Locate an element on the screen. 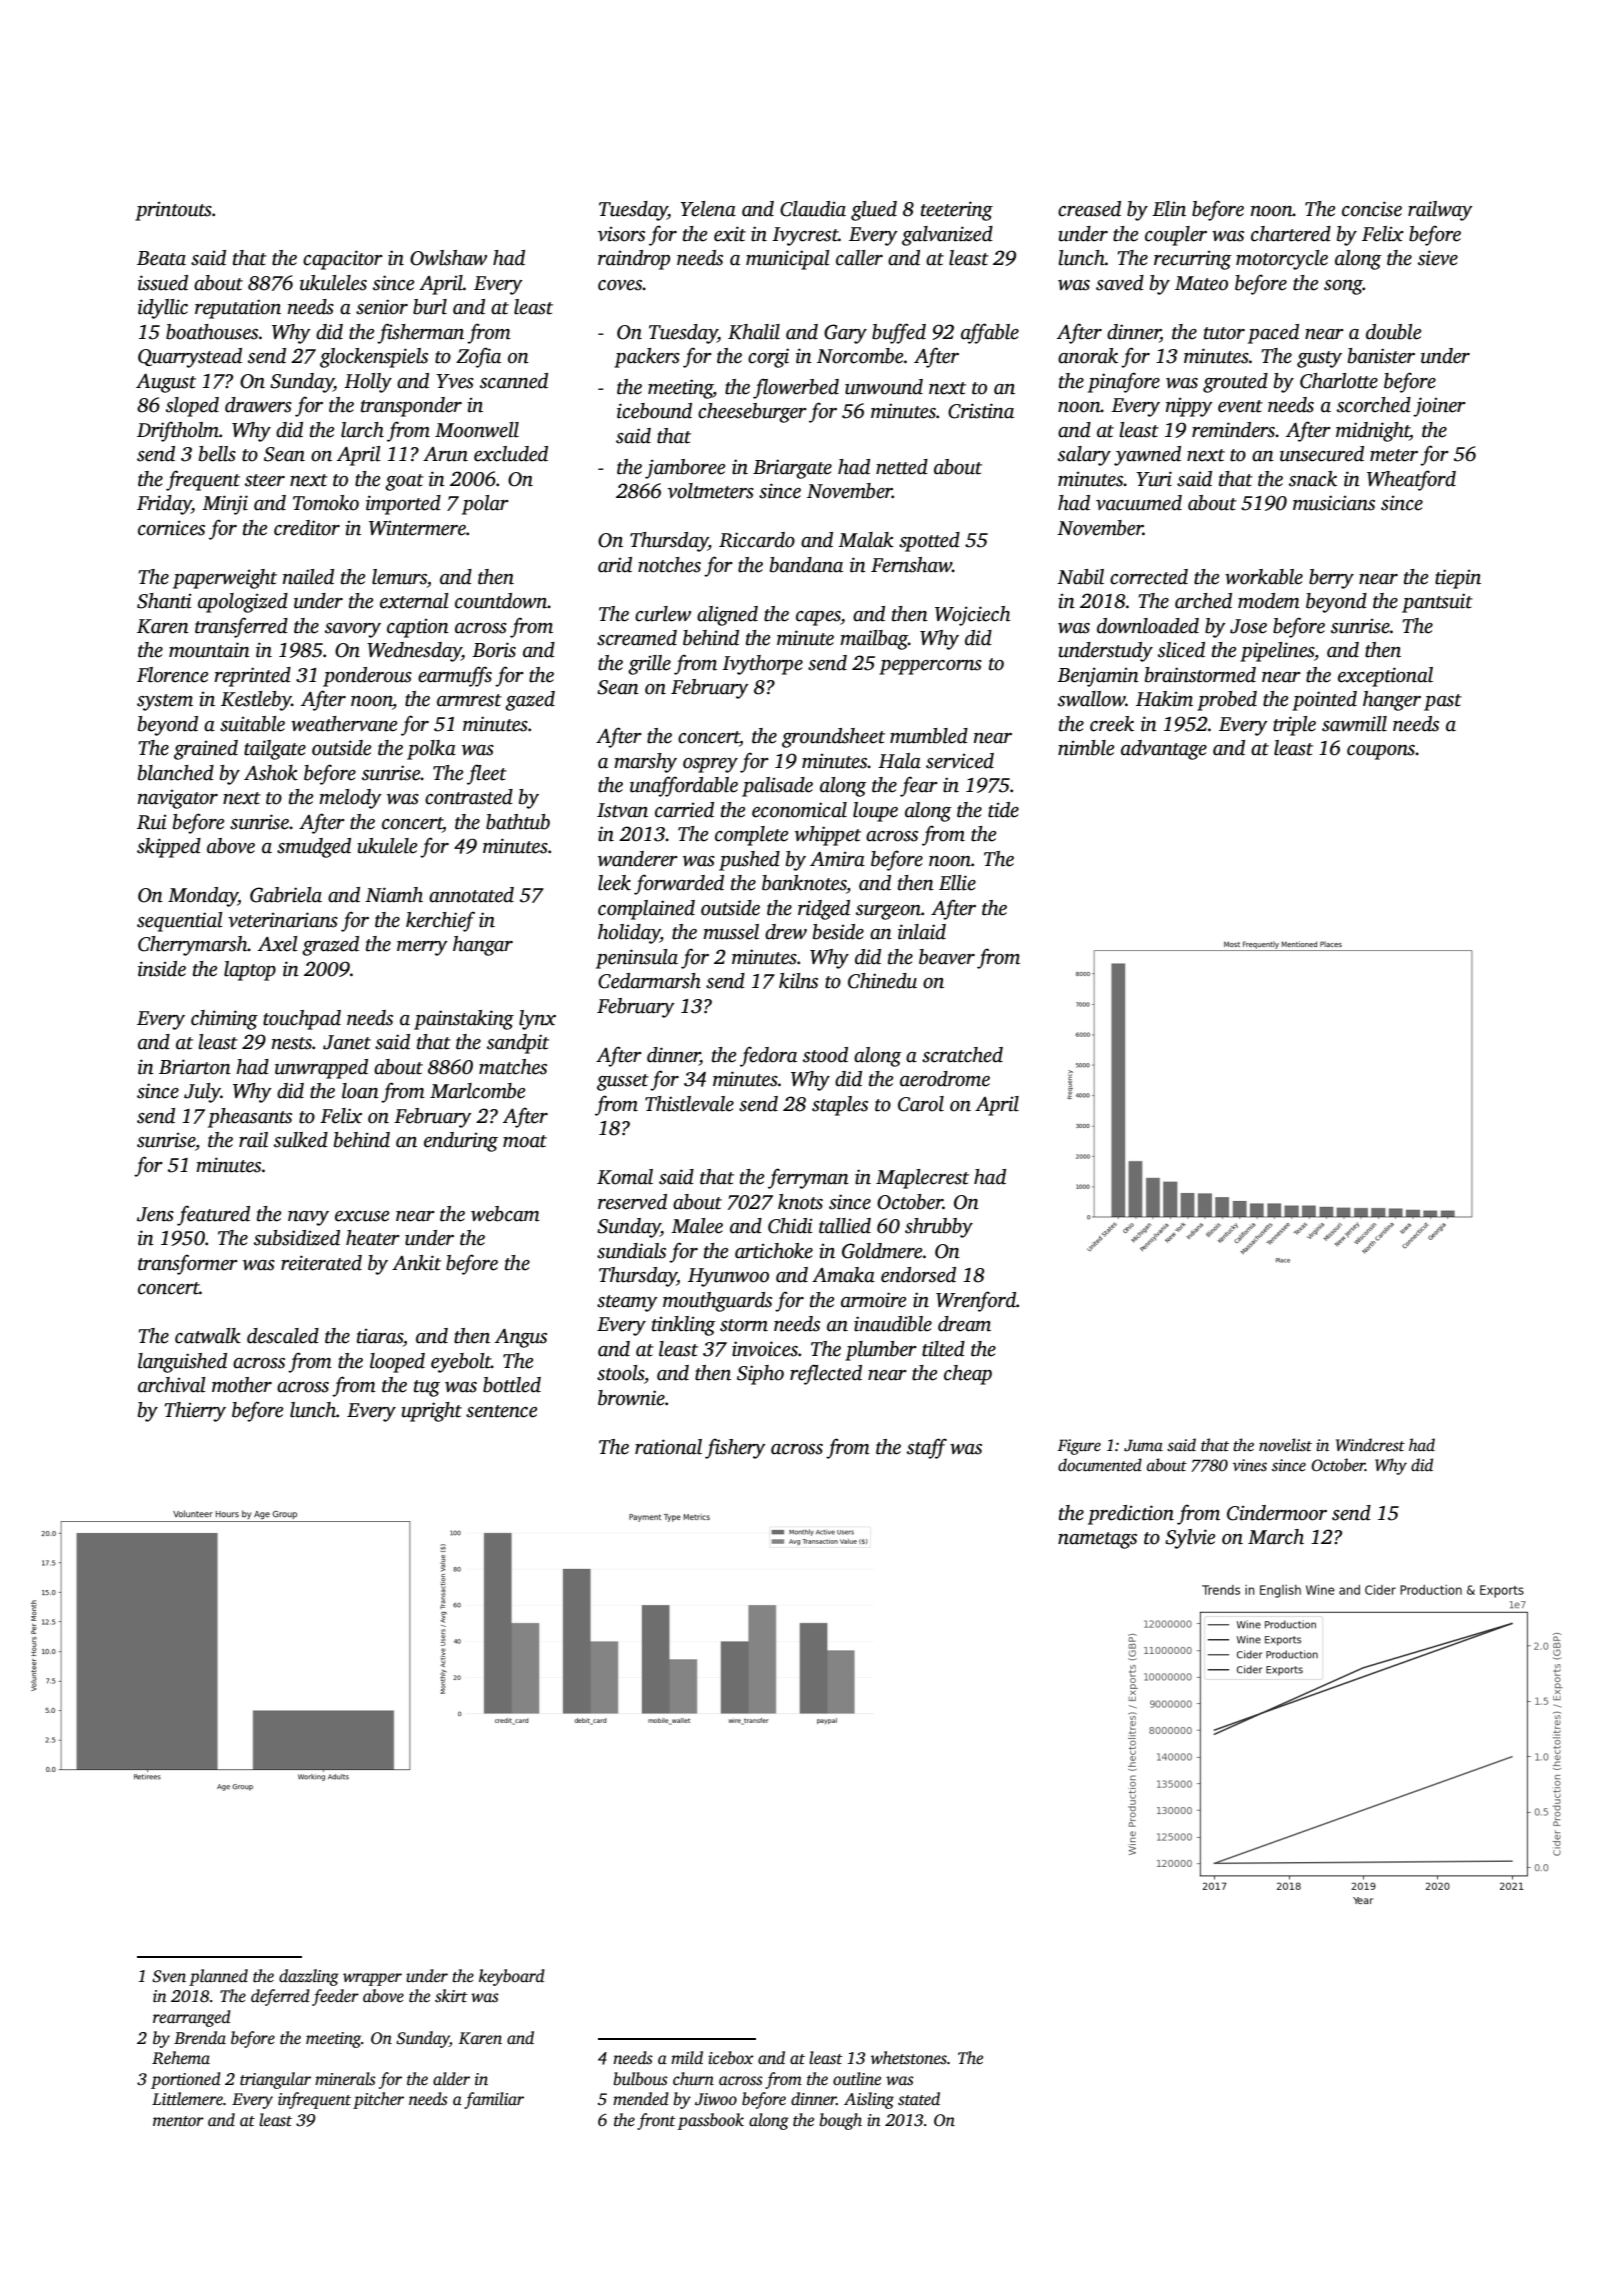  visors is located at coordinates (621, 234).
